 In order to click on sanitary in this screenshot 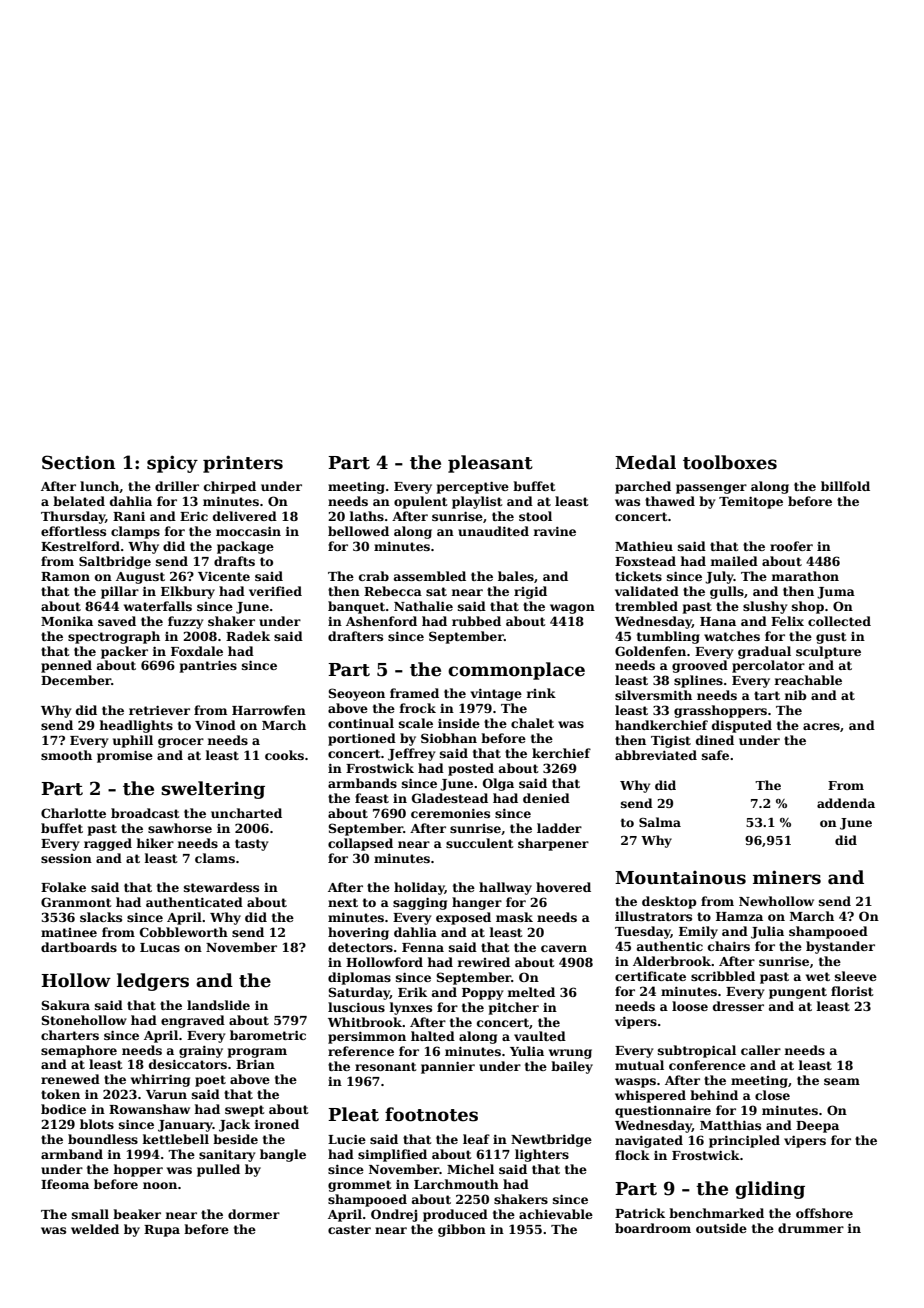, I will do `click(227, 1155)`.
